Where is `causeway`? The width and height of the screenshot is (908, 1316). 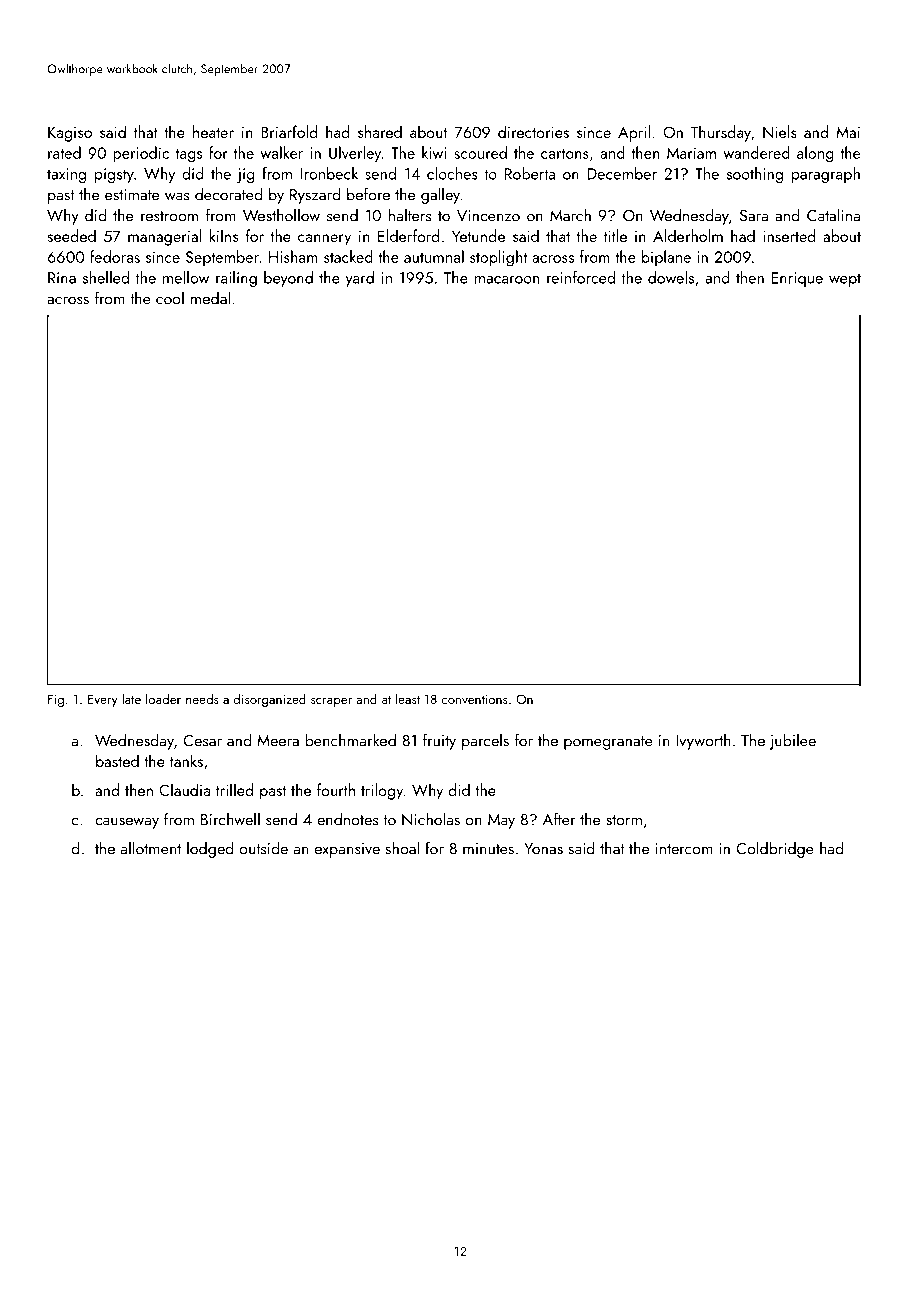
causeway is located at coordinates (127, 823).
